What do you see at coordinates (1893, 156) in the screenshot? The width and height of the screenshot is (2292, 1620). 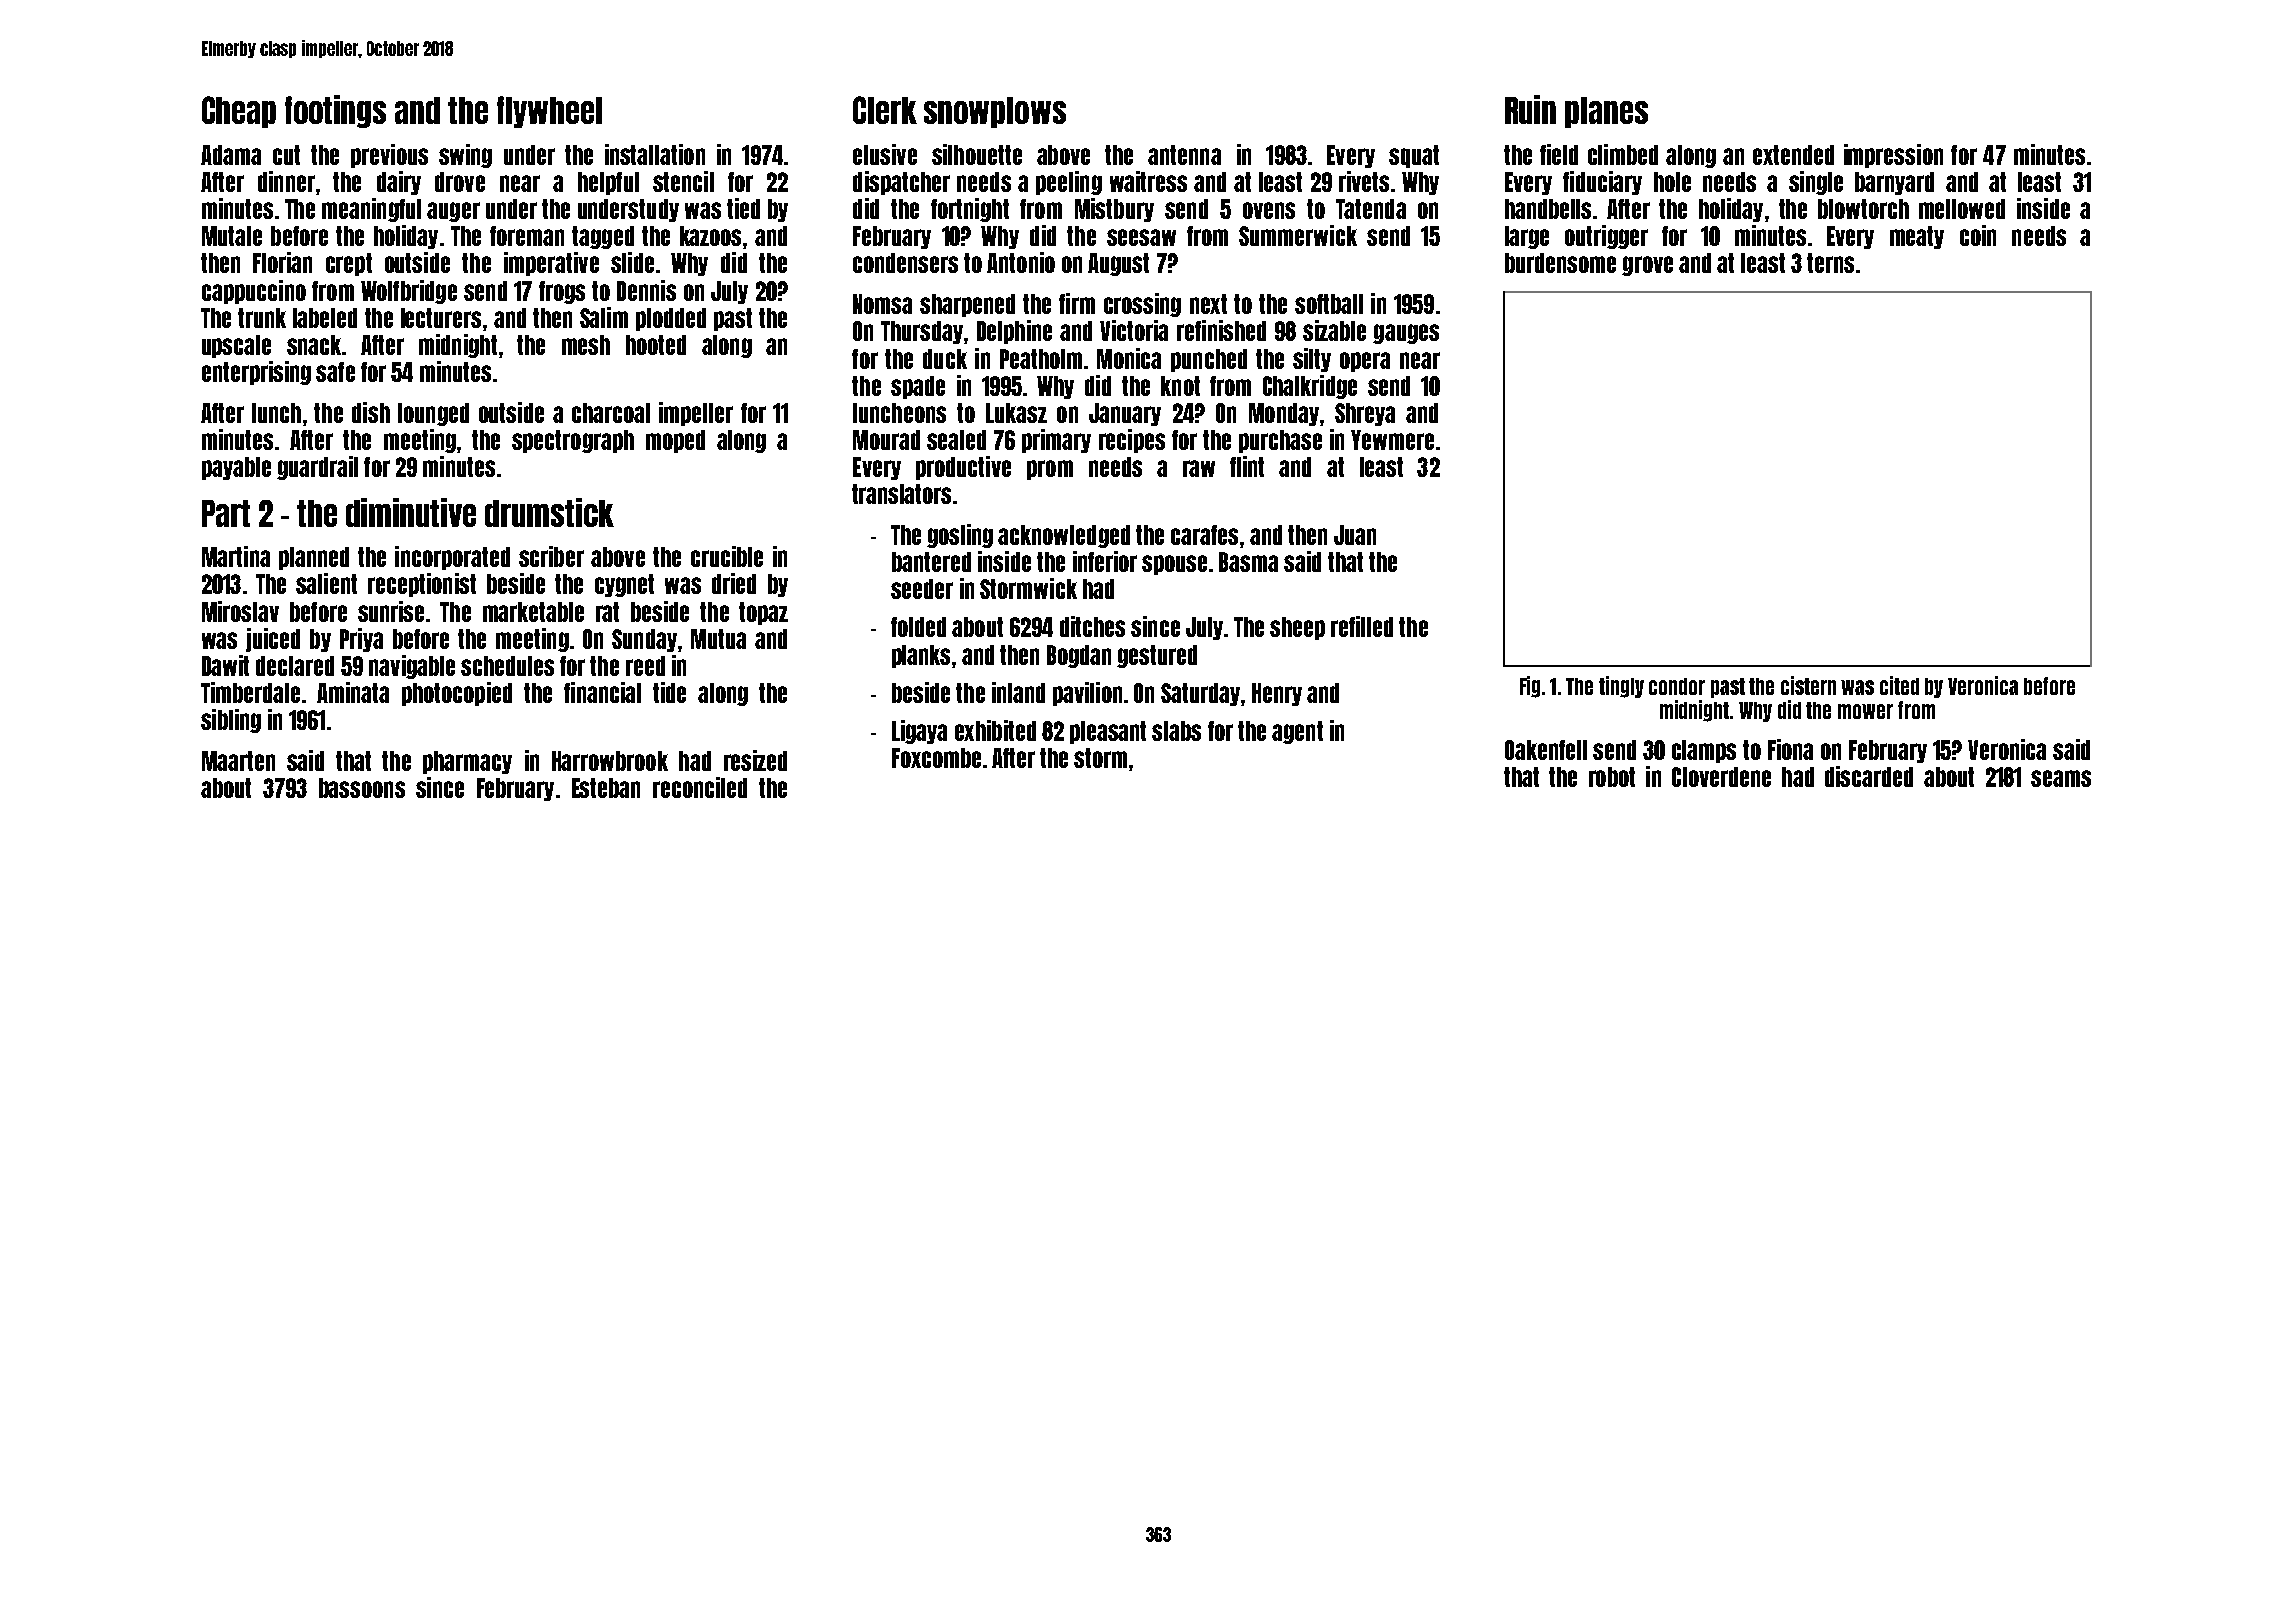 I see `impression` at bounding box center [1893, 156].
